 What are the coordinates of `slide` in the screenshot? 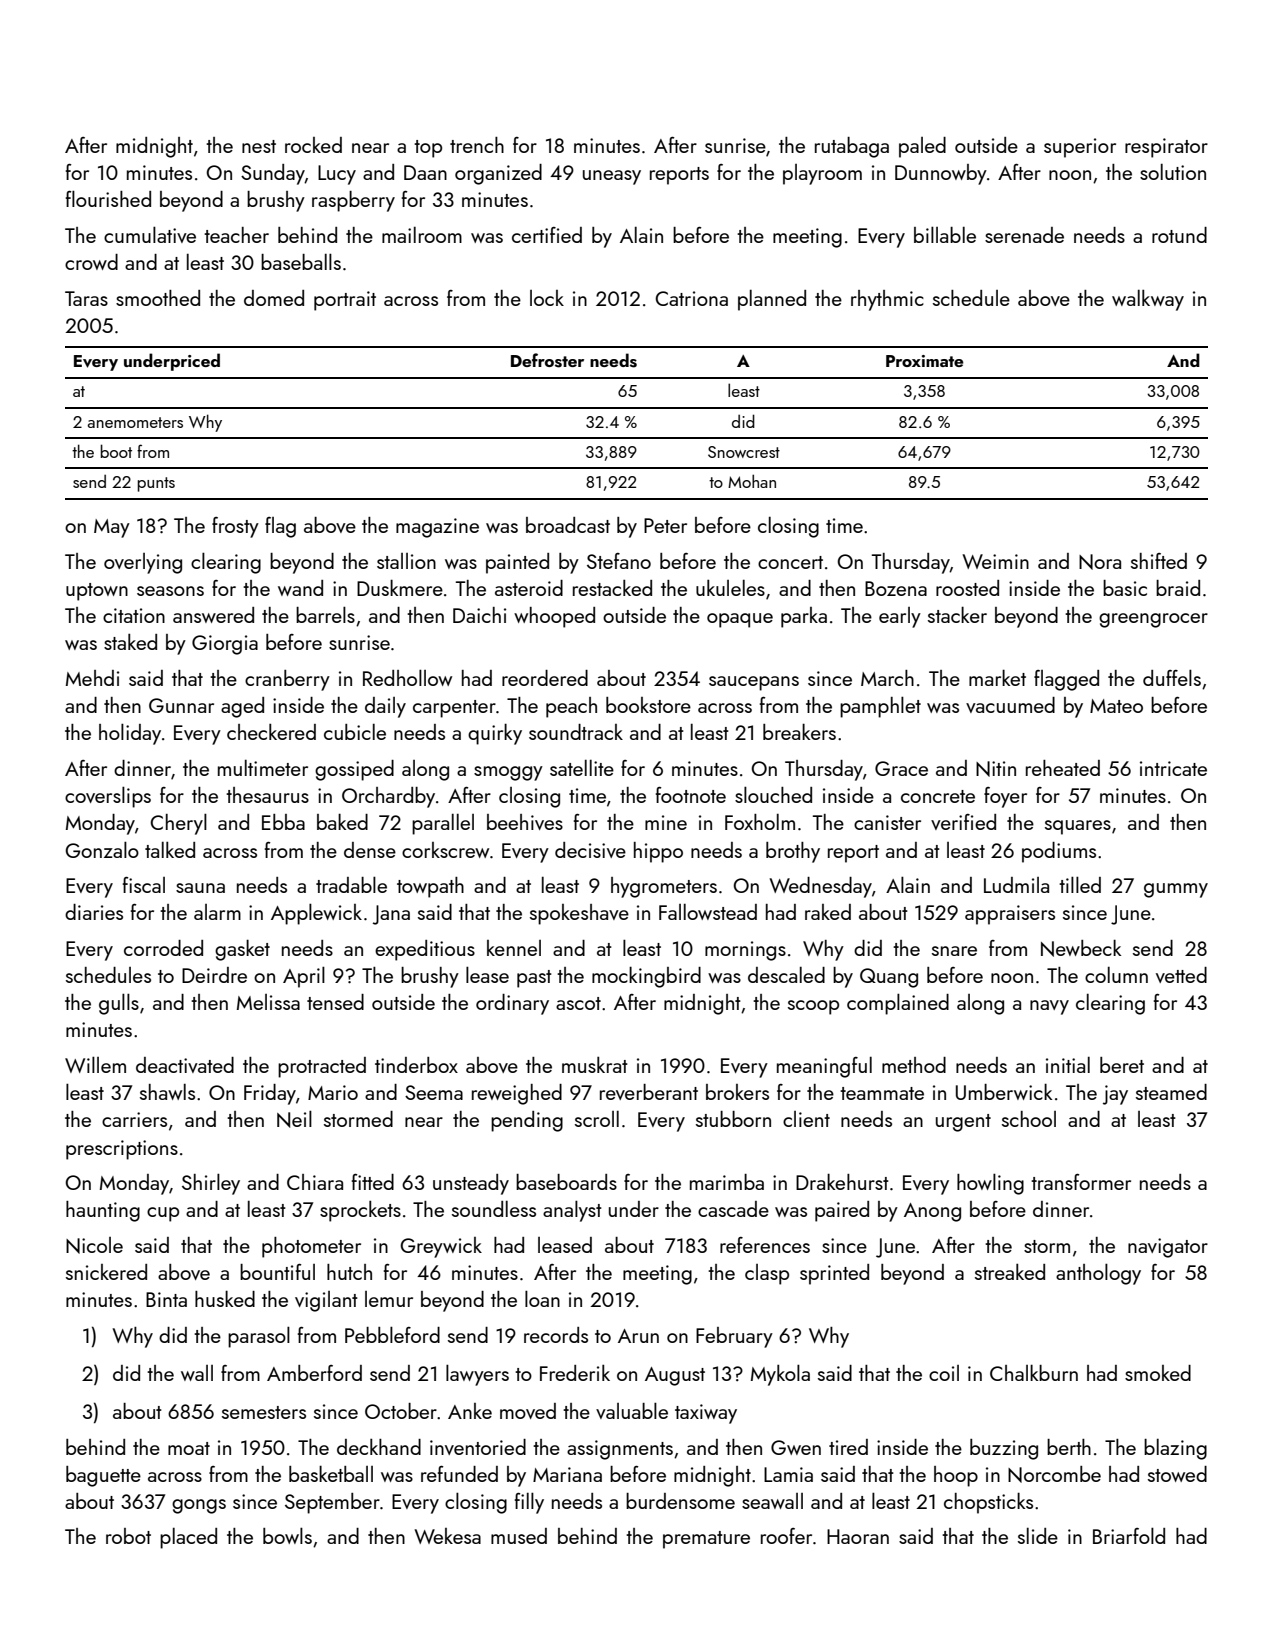 It's located at (1038, 1536).
